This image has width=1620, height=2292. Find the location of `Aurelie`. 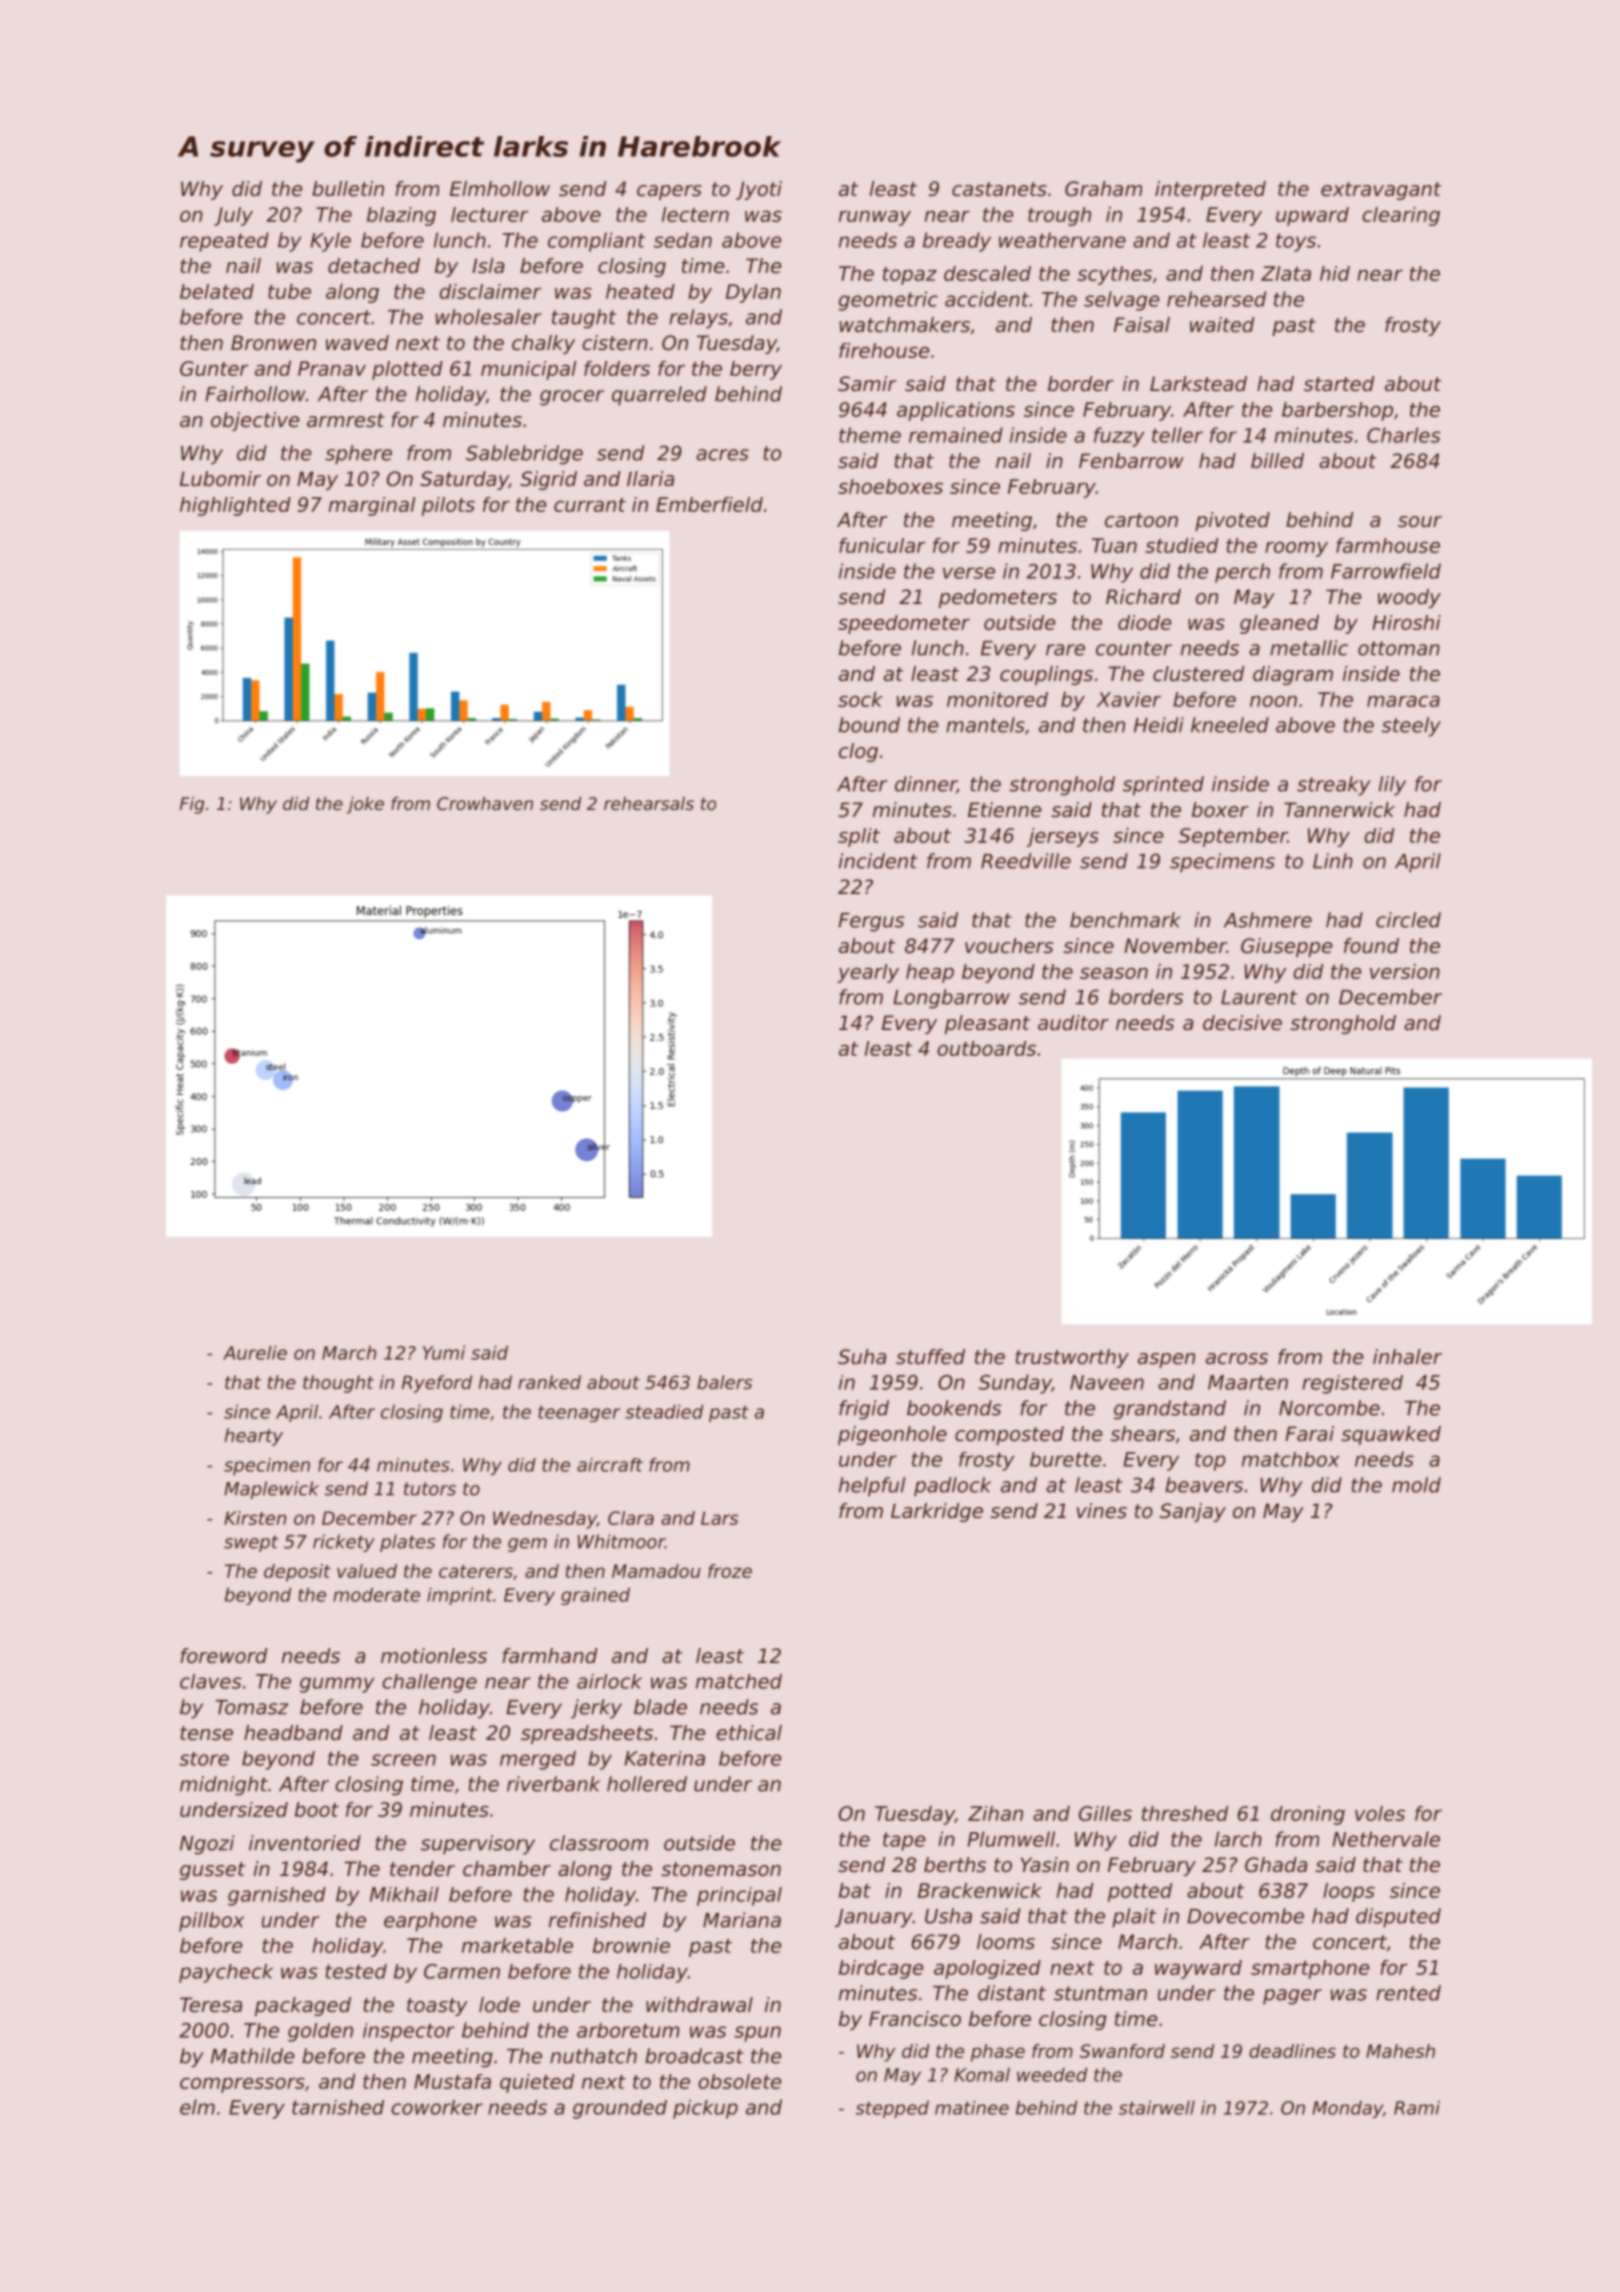

Aurelie is located at coordinates (255, 1352).
